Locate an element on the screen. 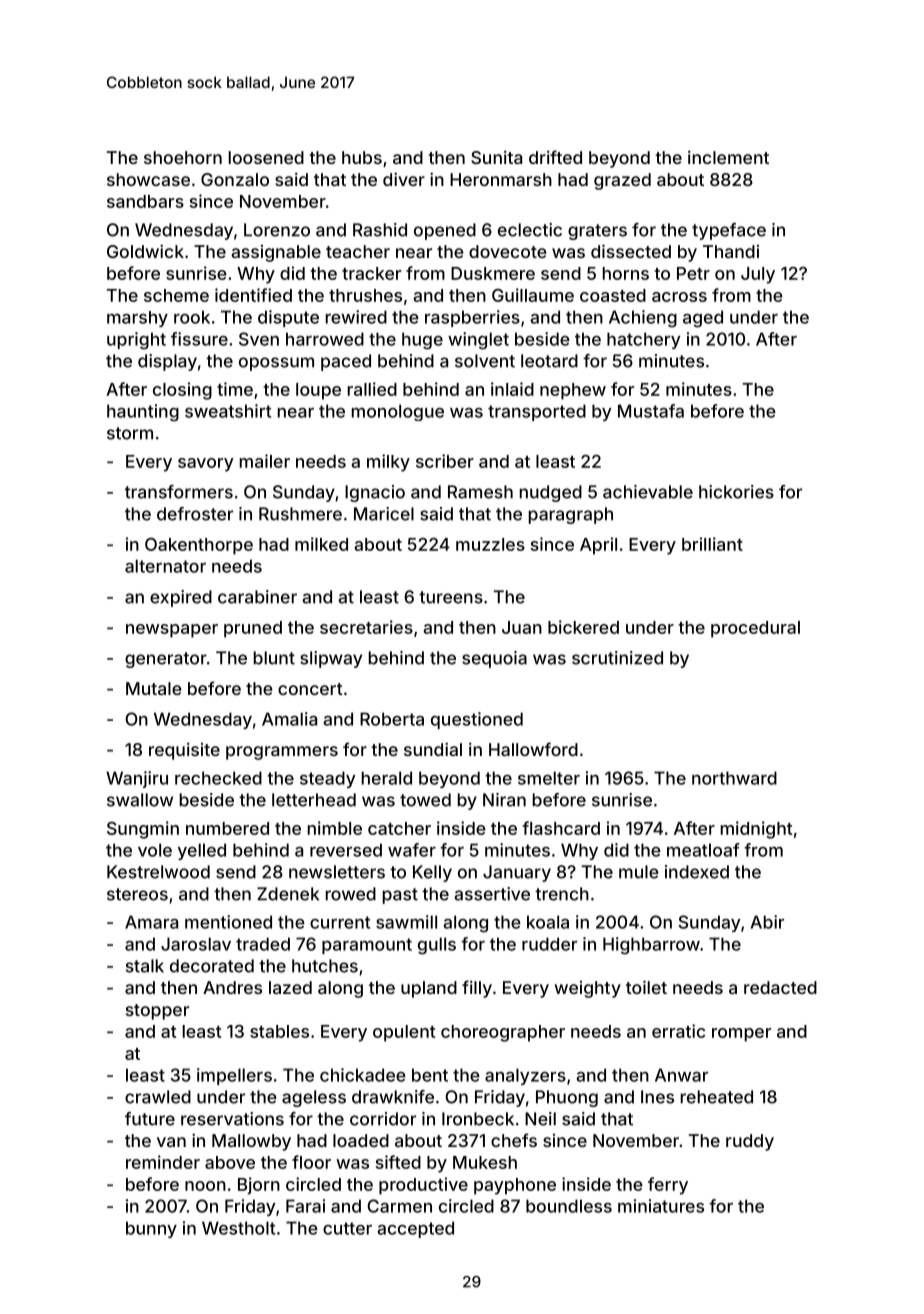  Westholt is located at coordinates (238, 1228).
